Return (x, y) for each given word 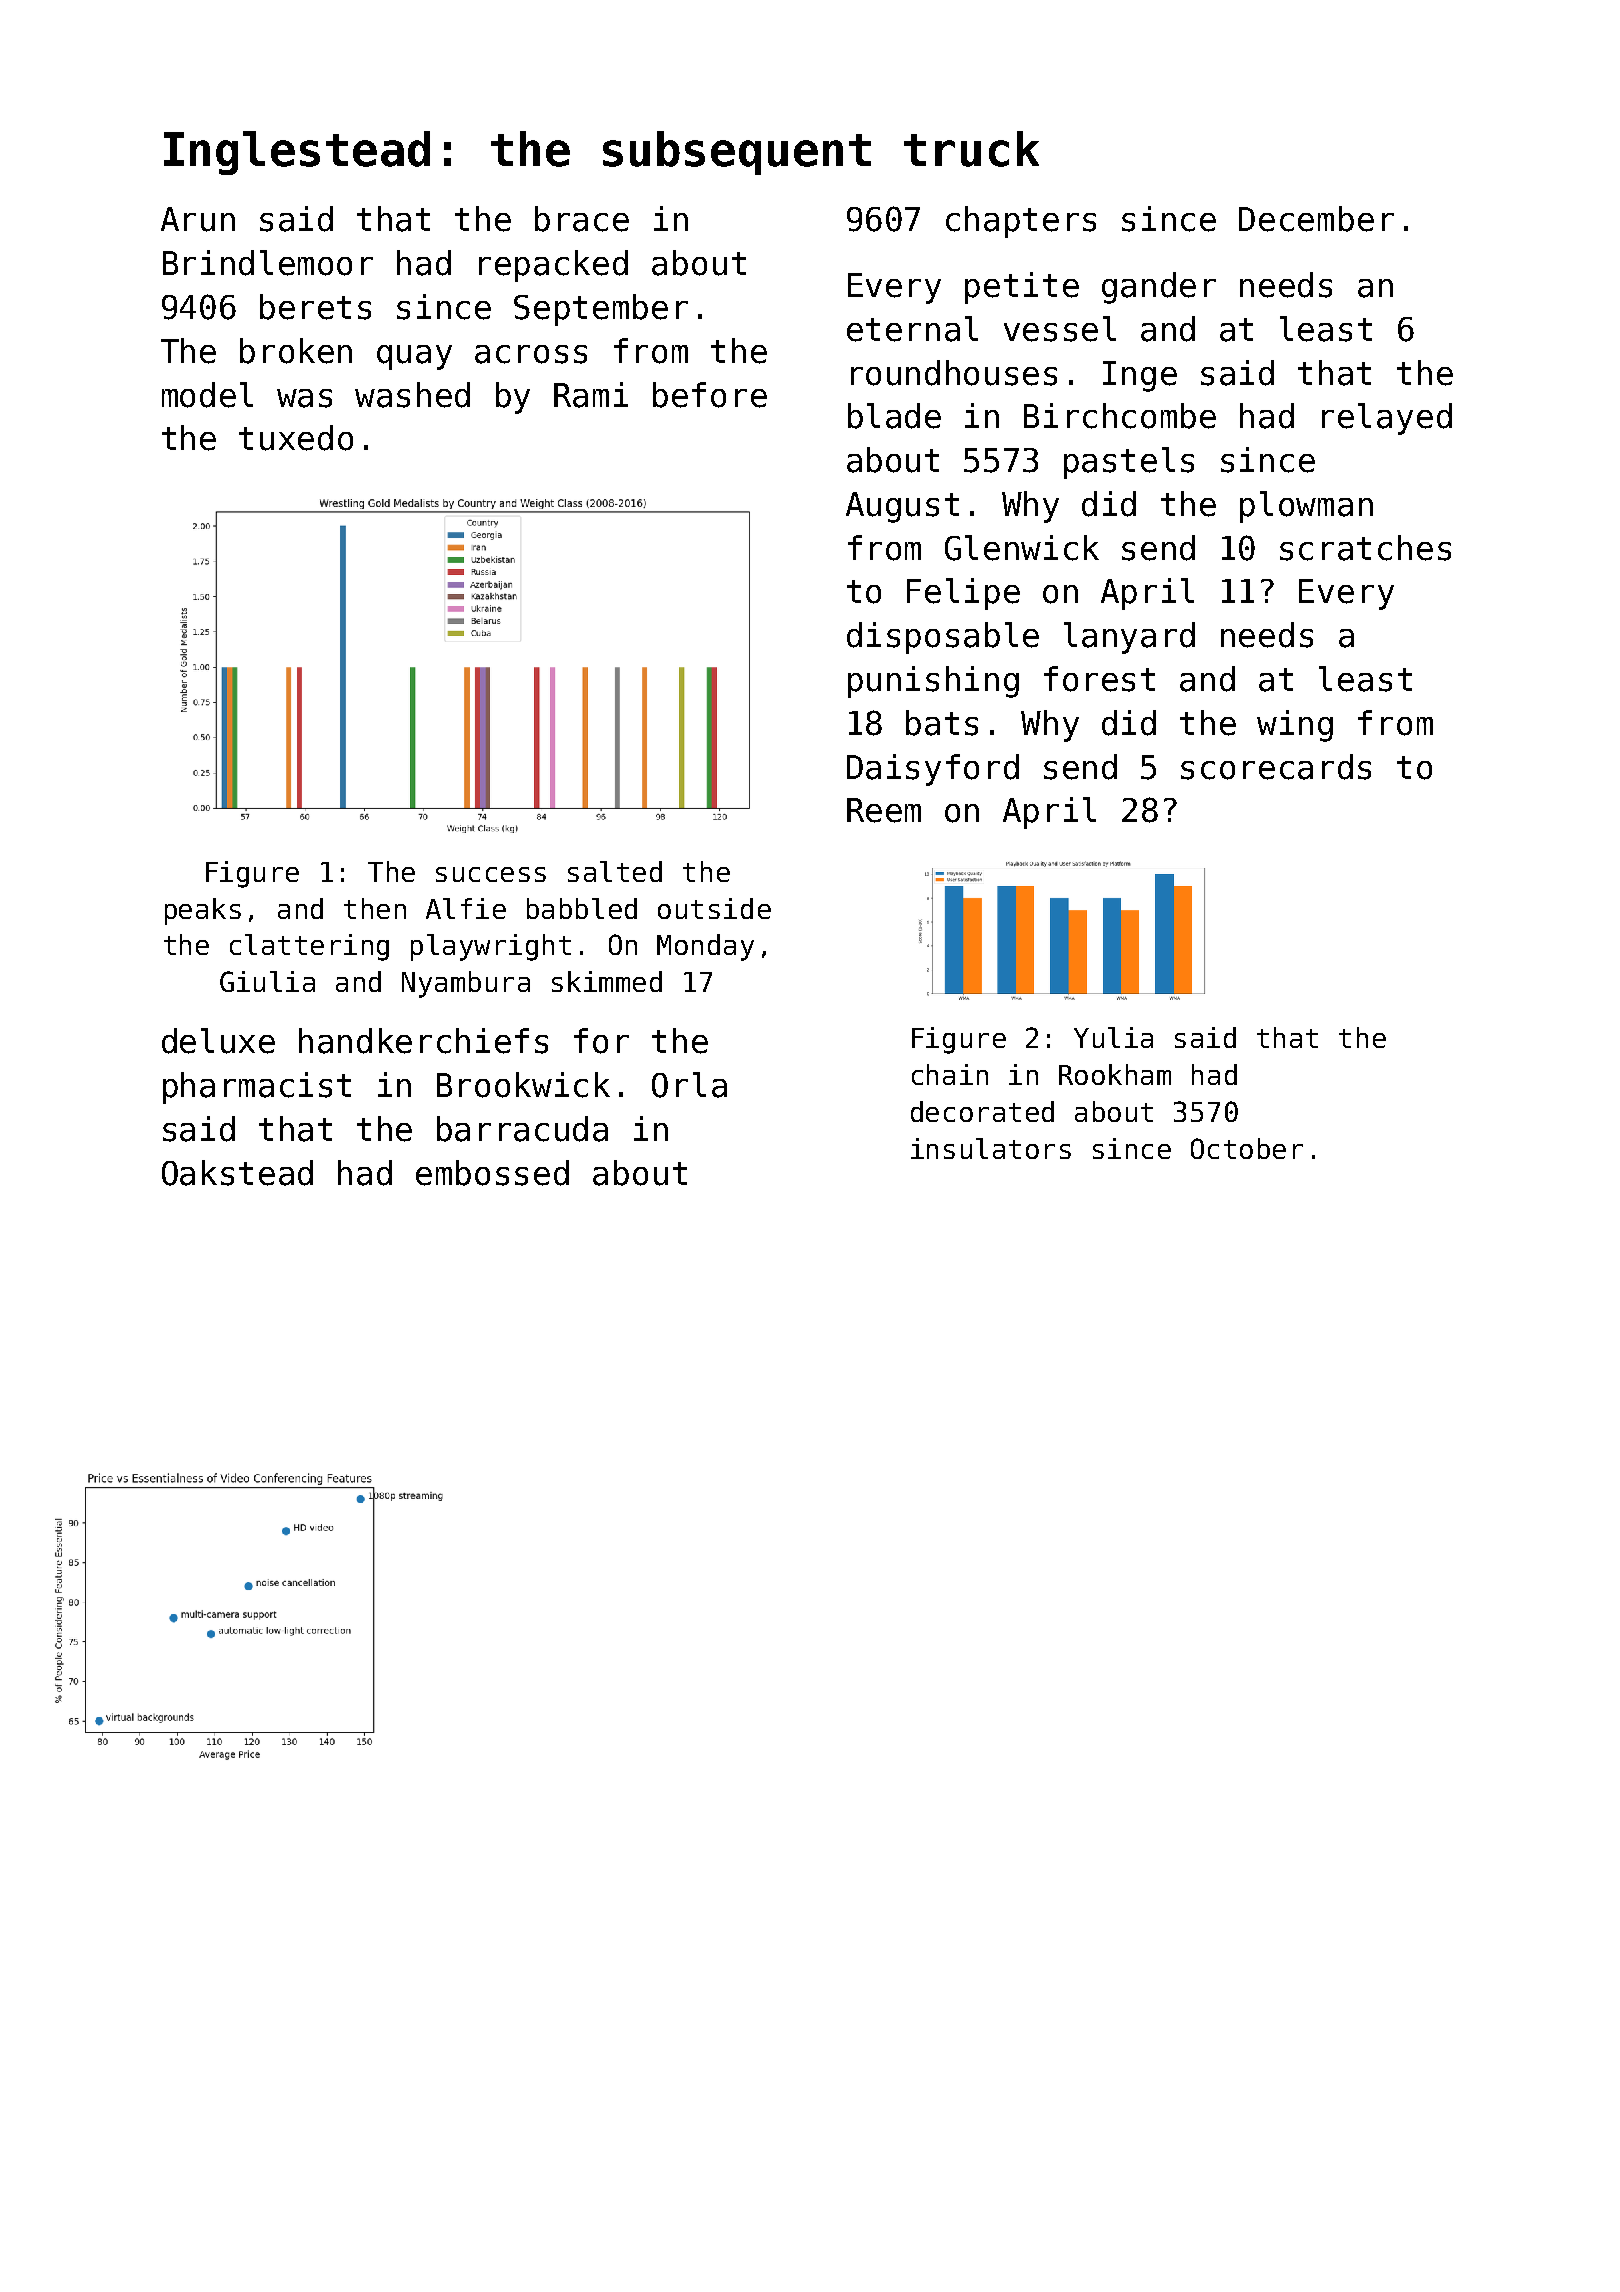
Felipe (963, 594)
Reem (884, 810)
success (491, 874)
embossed (492, 1173)
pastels (1129, 463)
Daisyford (933, 770)
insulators (991, 1148)
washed (412, 395)
